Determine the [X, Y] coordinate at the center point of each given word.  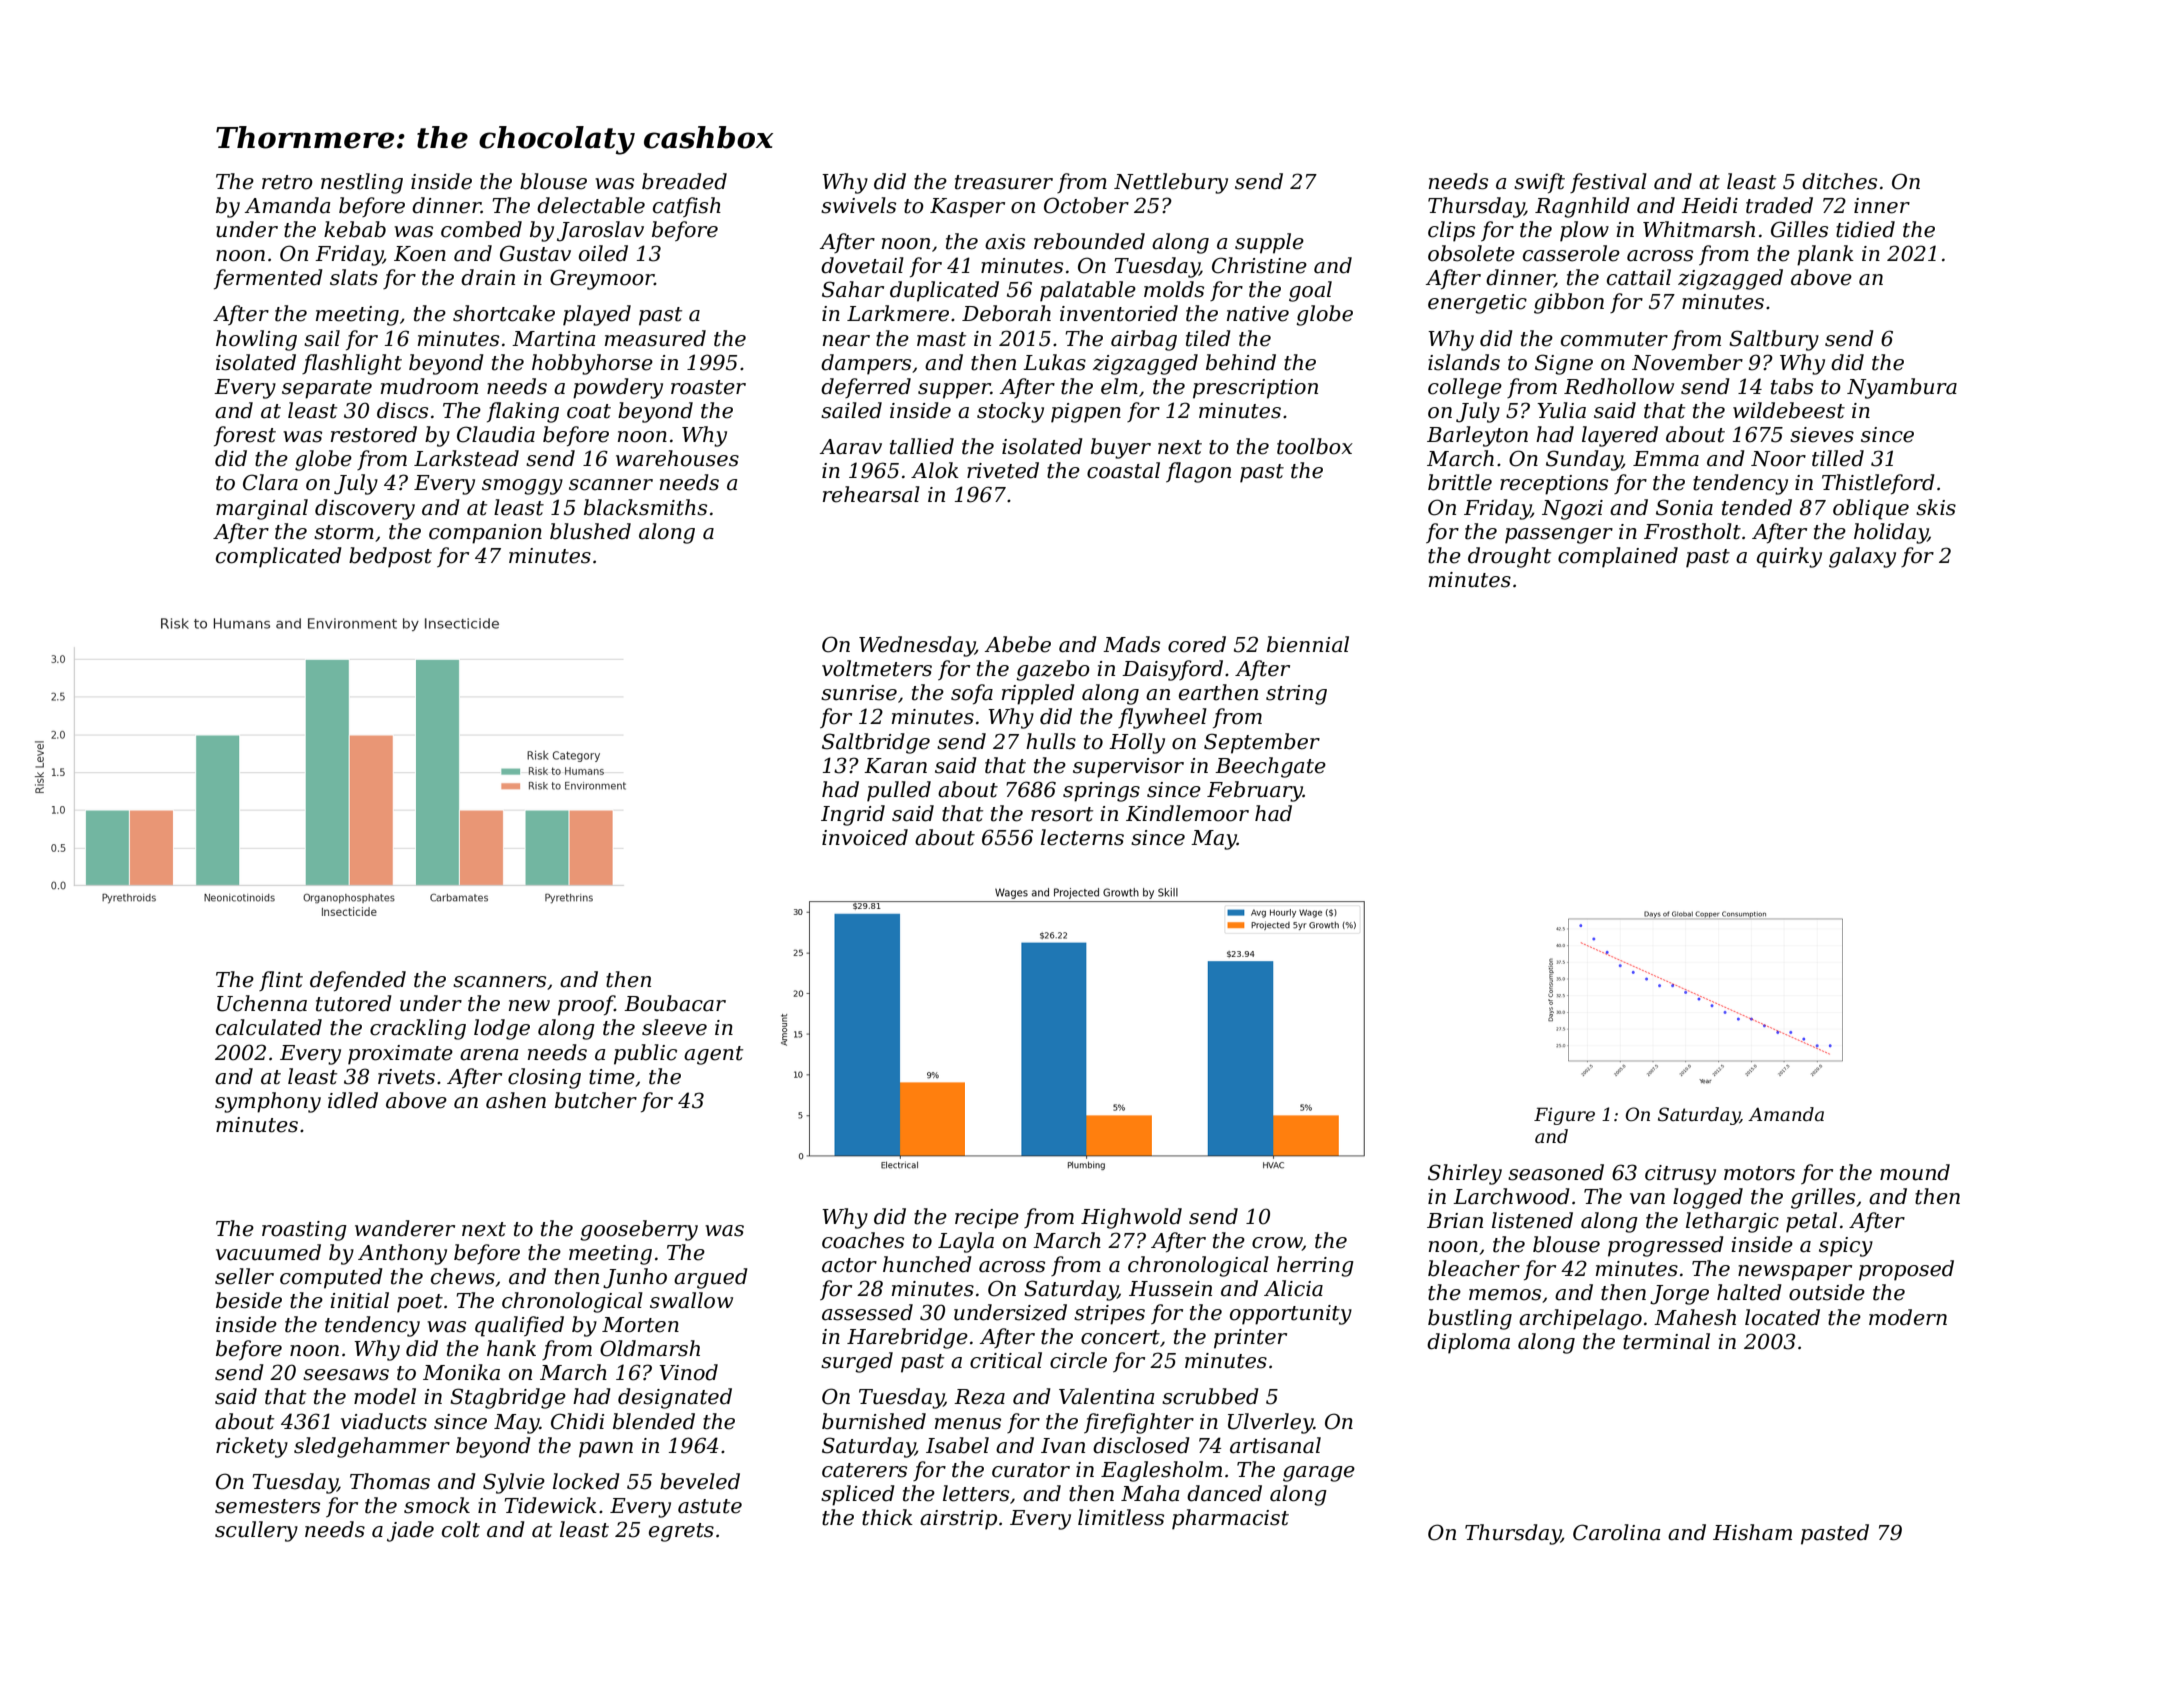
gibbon [1569, 303]
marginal [262, 509]
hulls [1051, 741]
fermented [268, 279]
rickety [252, 1447]
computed [331, 1278]
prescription [1255, 389]
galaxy [1862, 557]
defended [358, 981]
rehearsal [871, 494]
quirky [1789, 557]
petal [1811, 1222]
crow [1277, 1243]
